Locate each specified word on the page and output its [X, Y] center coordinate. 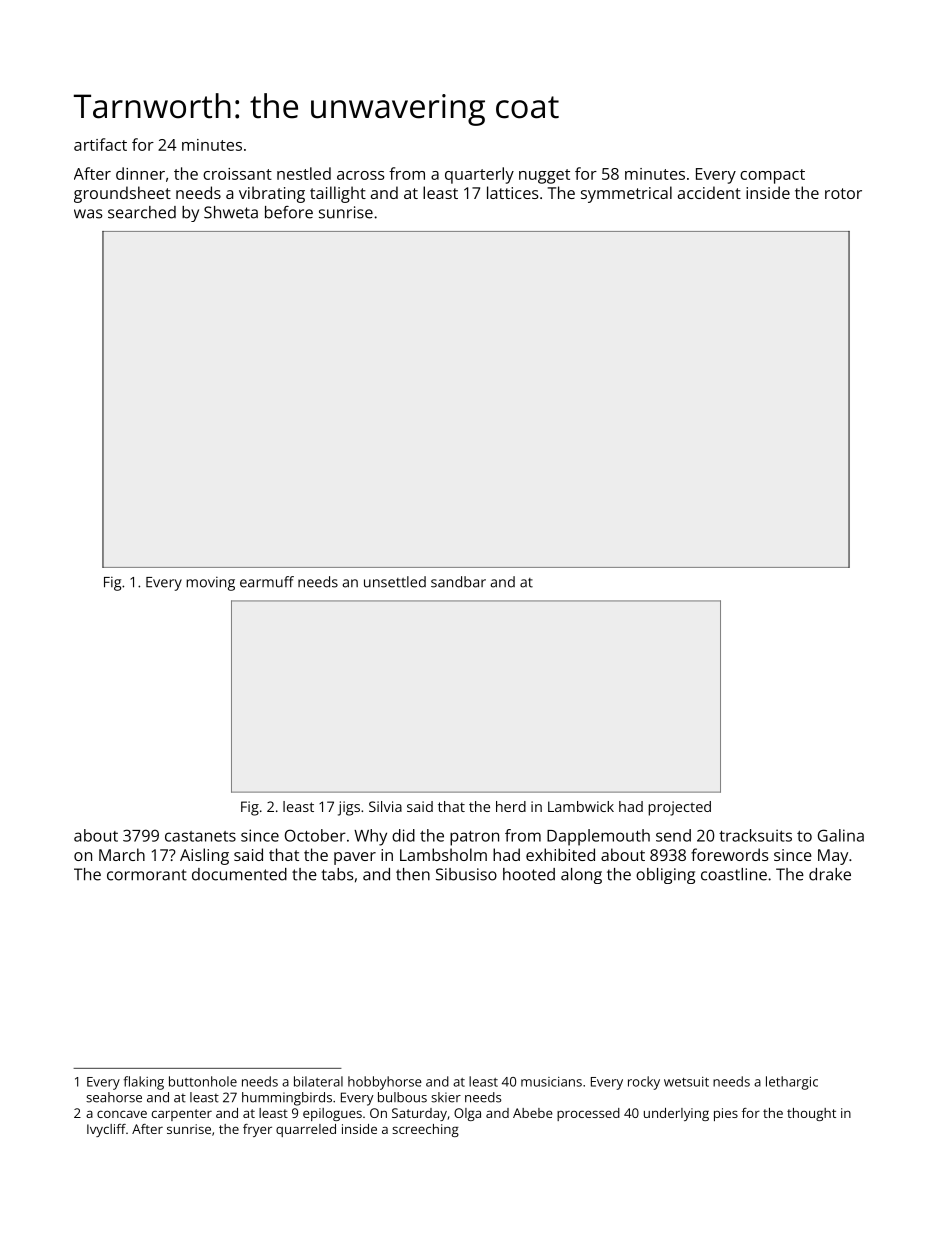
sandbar [458, 582]
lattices [513, 192]
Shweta [231, 212]
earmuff [267, 582]
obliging [665, 876]
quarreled [306, 1130]
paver [355, 858]
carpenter [182, 1115]
